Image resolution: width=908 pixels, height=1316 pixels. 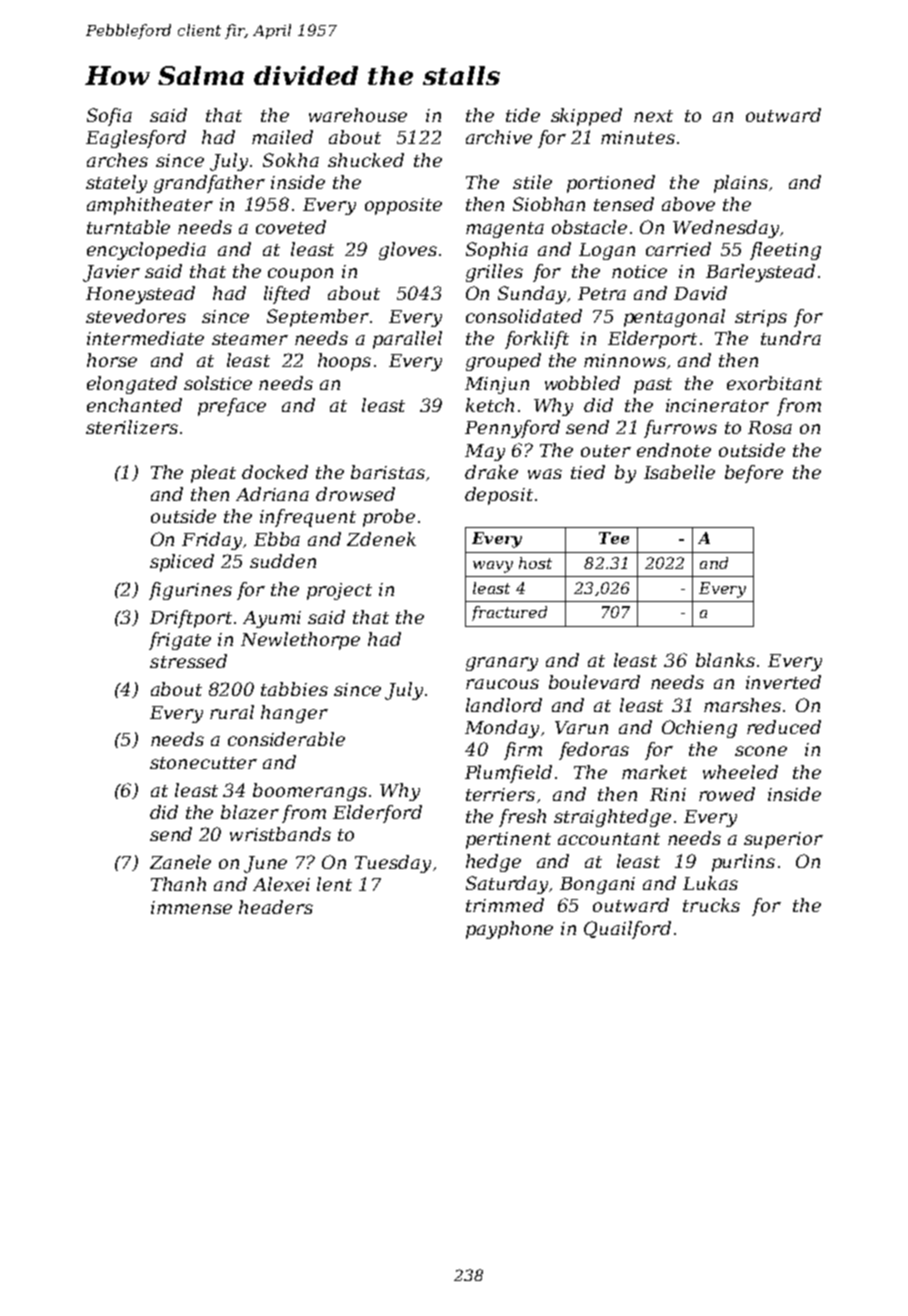 What do you see at coordinates (741, 184) in the page?
I see `plains` at bounding box center [741, 184].
